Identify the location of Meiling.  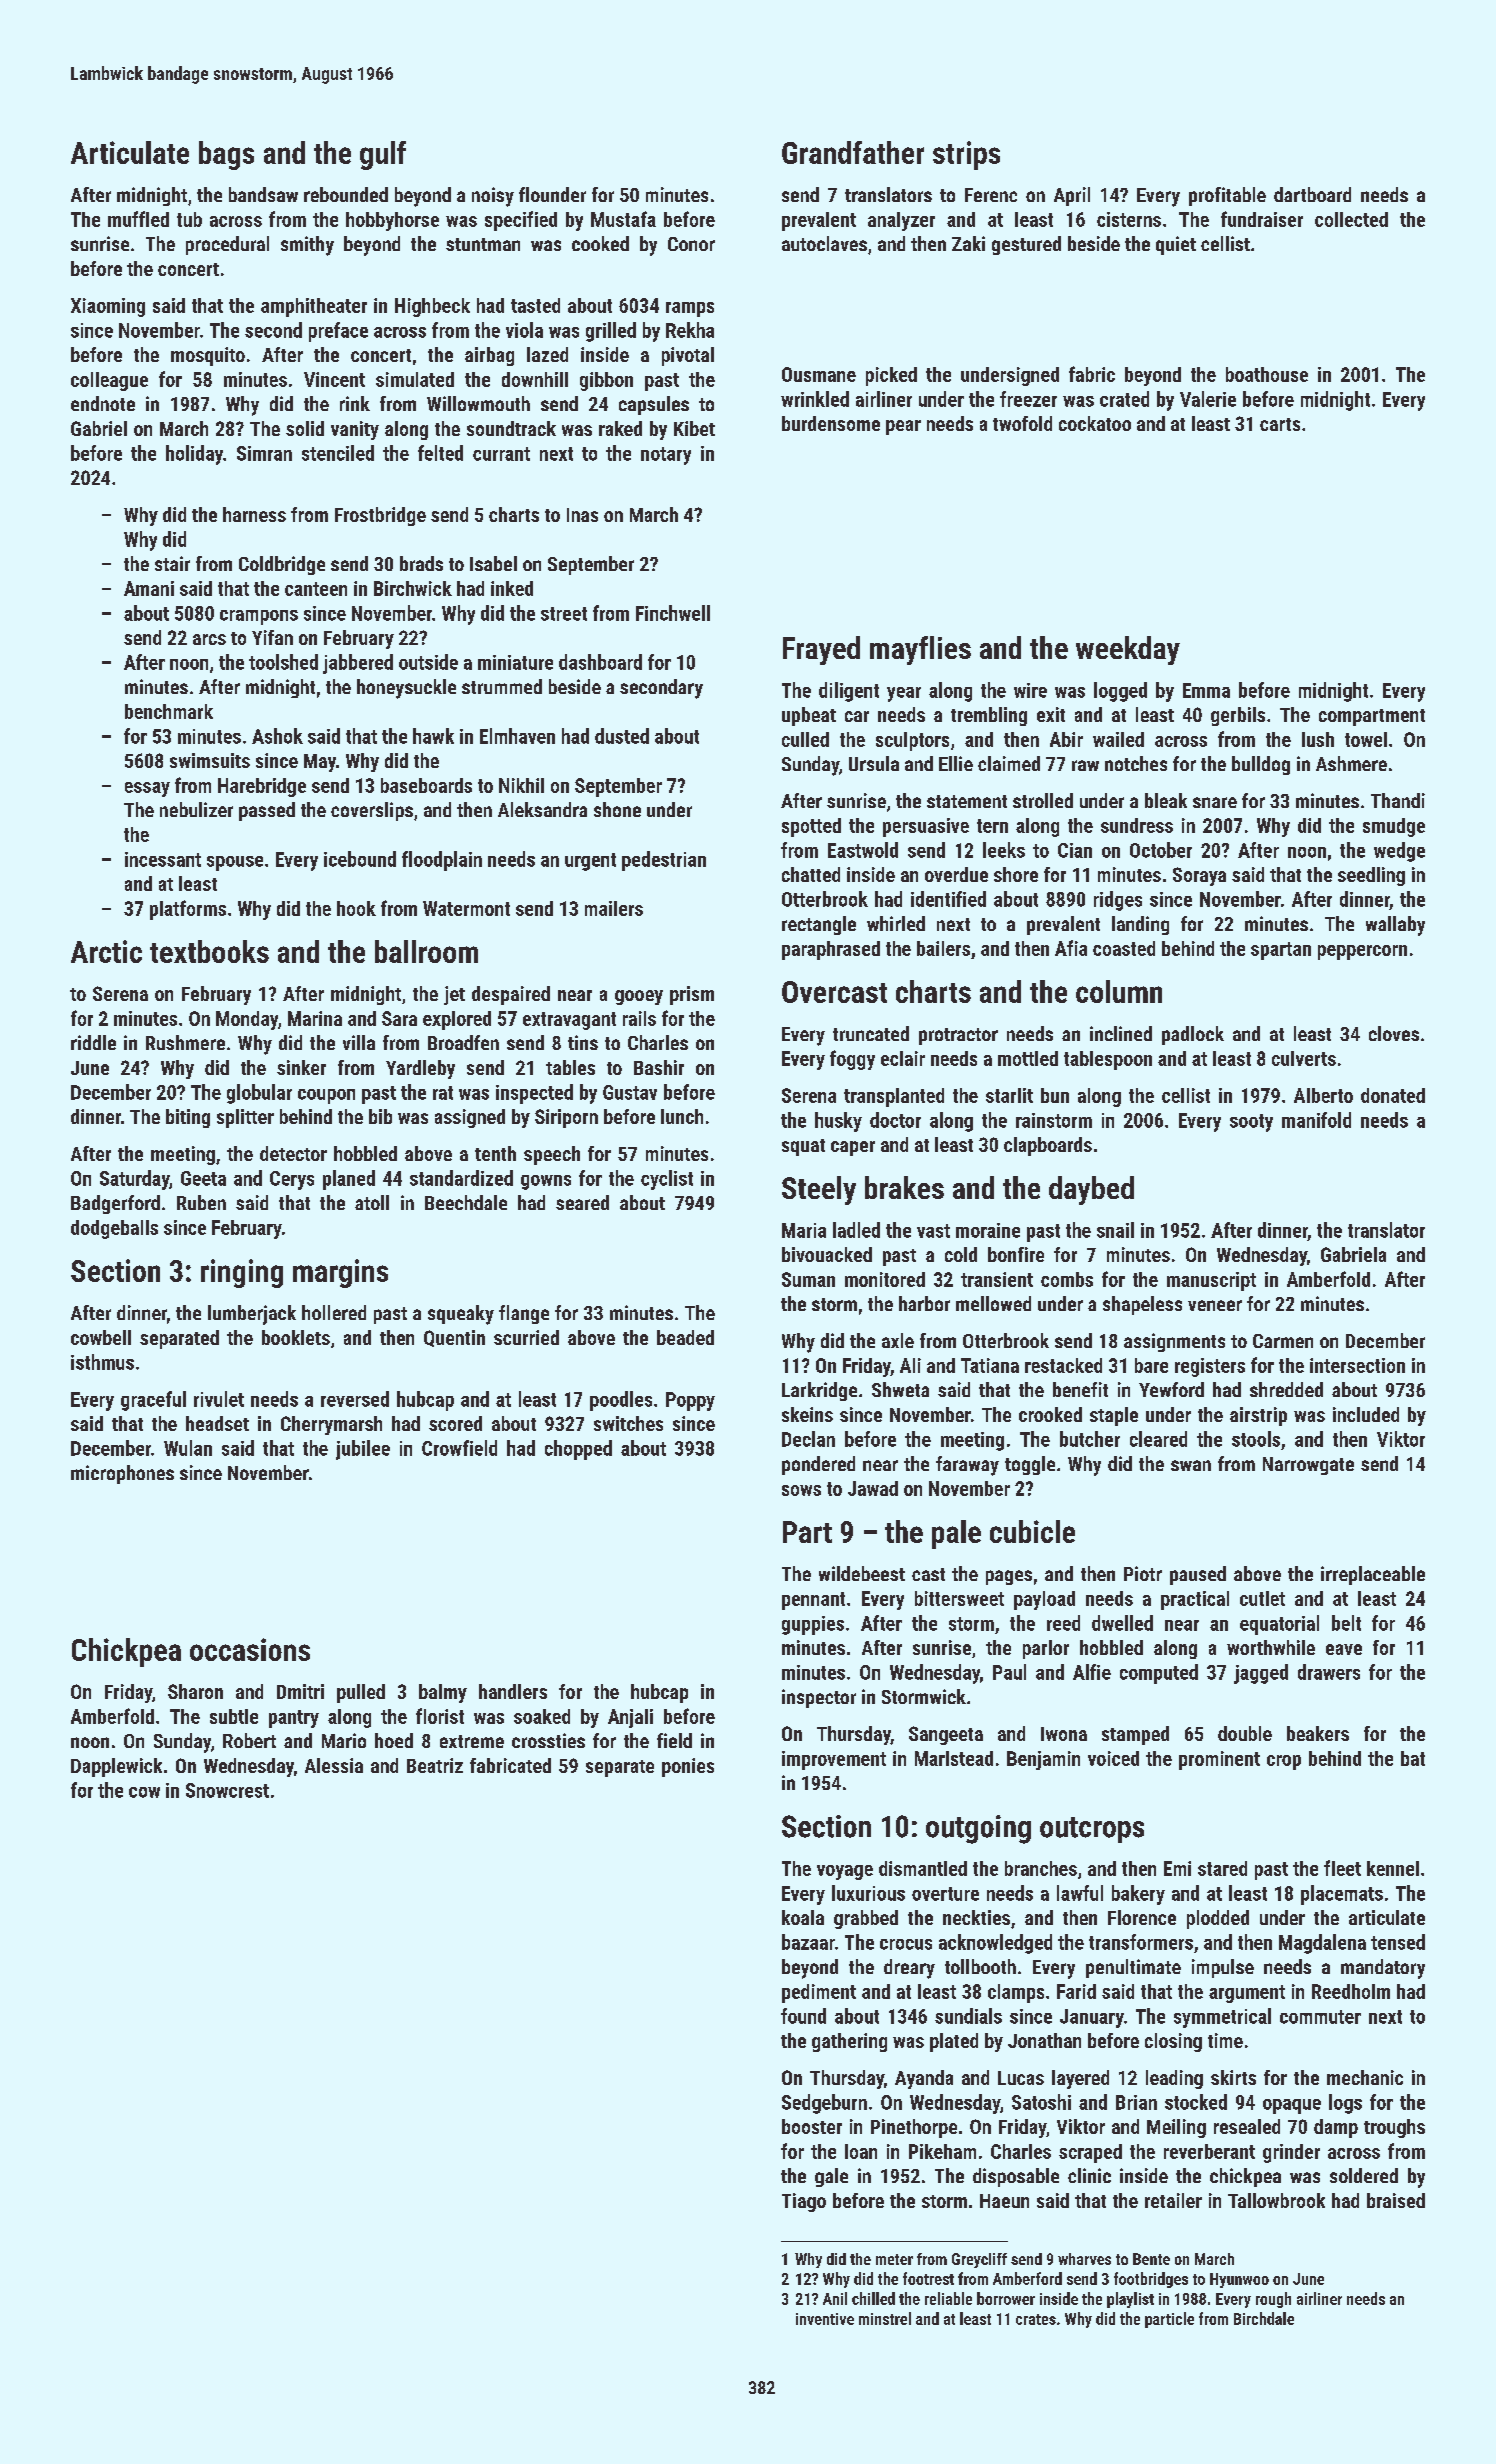
(1176, 2128).
